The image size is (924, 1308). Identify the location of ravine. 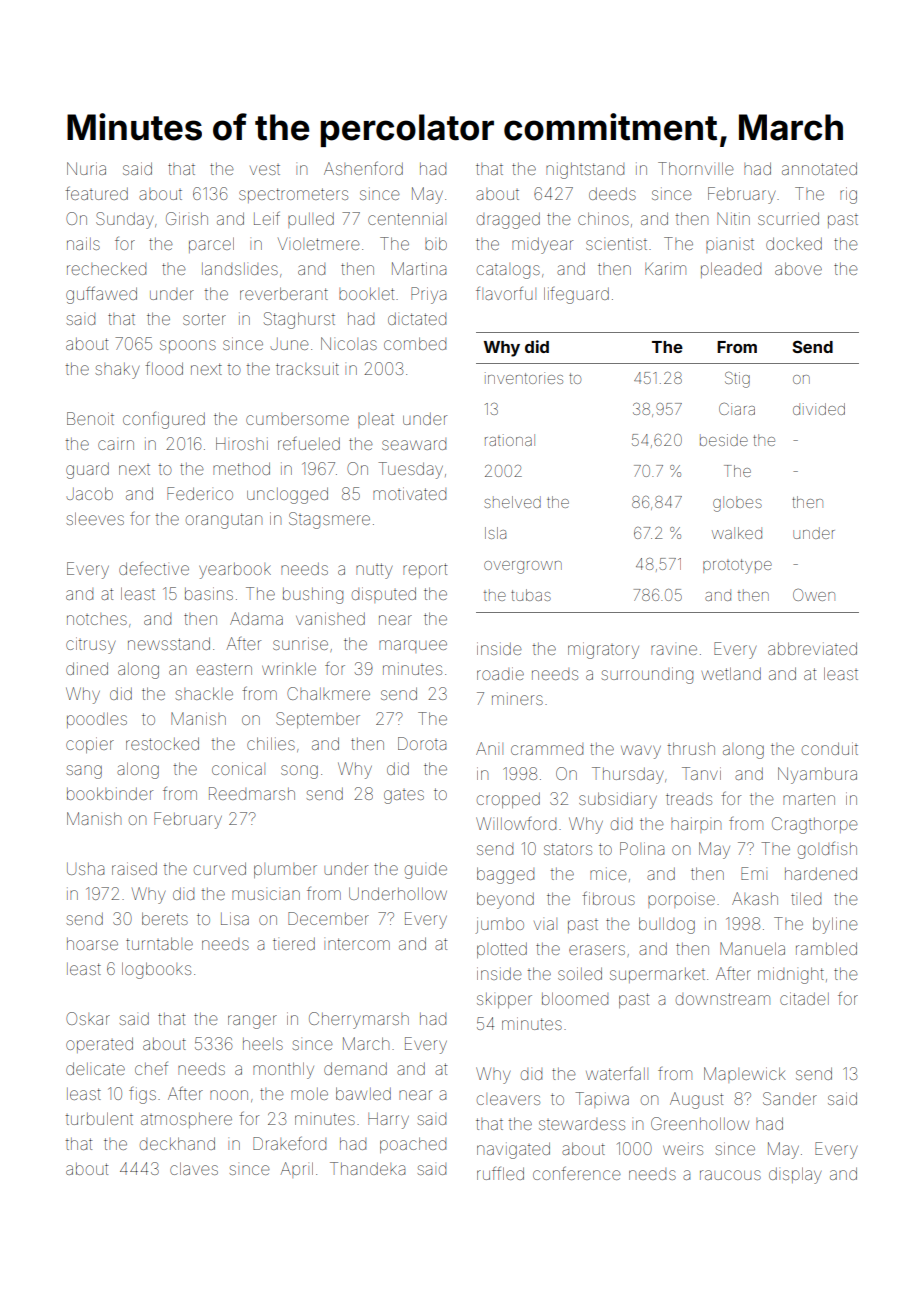
(674, 650).
